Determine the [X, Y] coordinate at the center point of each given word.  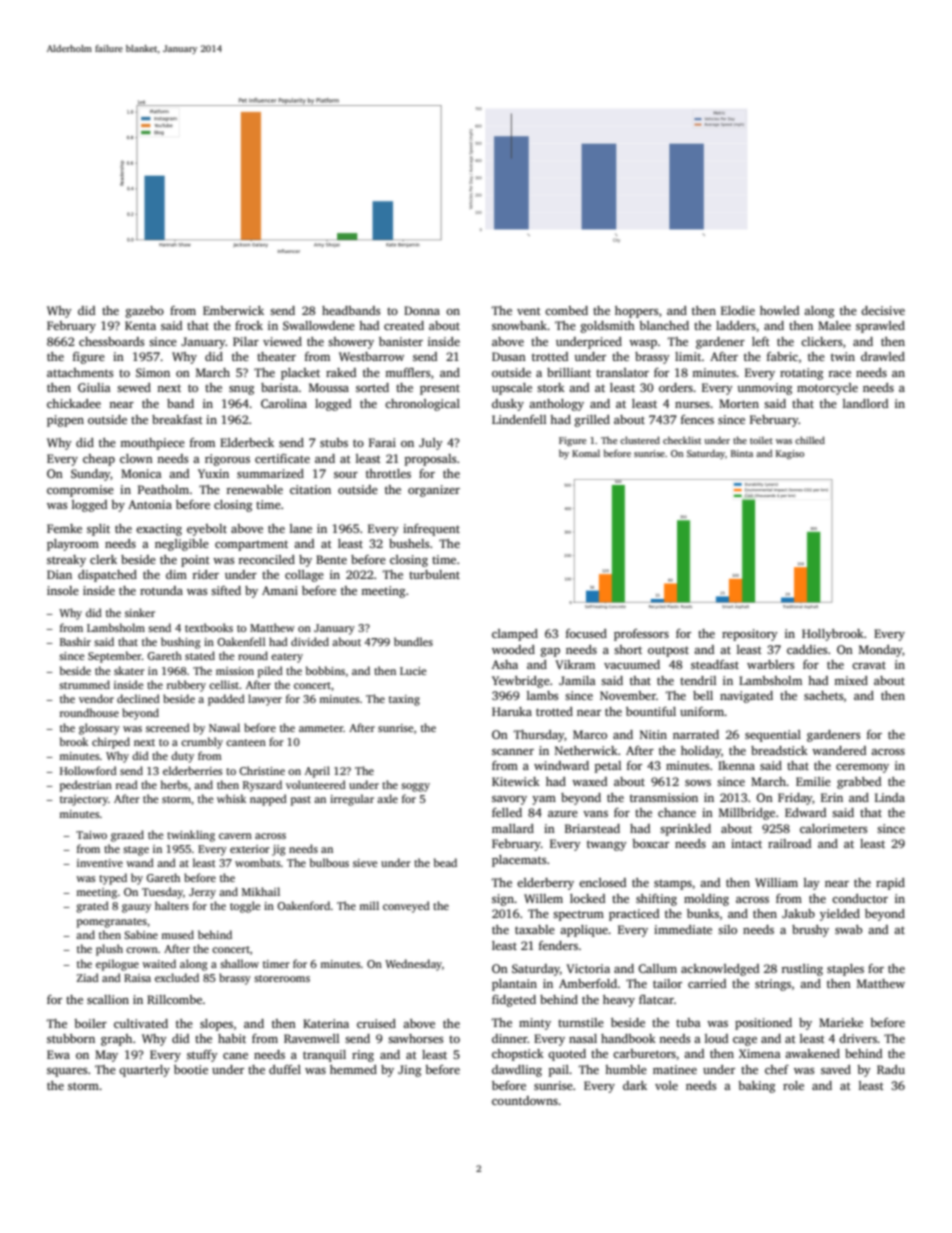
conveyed [406, 907]
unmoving [764, 389]
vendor [96, 698]
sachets [824, 695]
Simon [153, 372]
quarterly [144, 1071]
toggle [245, 907]
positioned [763, 1024]
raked [341, 372]
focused [586, 633]
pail [559, 1071]
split [98, 530]
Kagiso [790, 454]
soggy [415, 787]
